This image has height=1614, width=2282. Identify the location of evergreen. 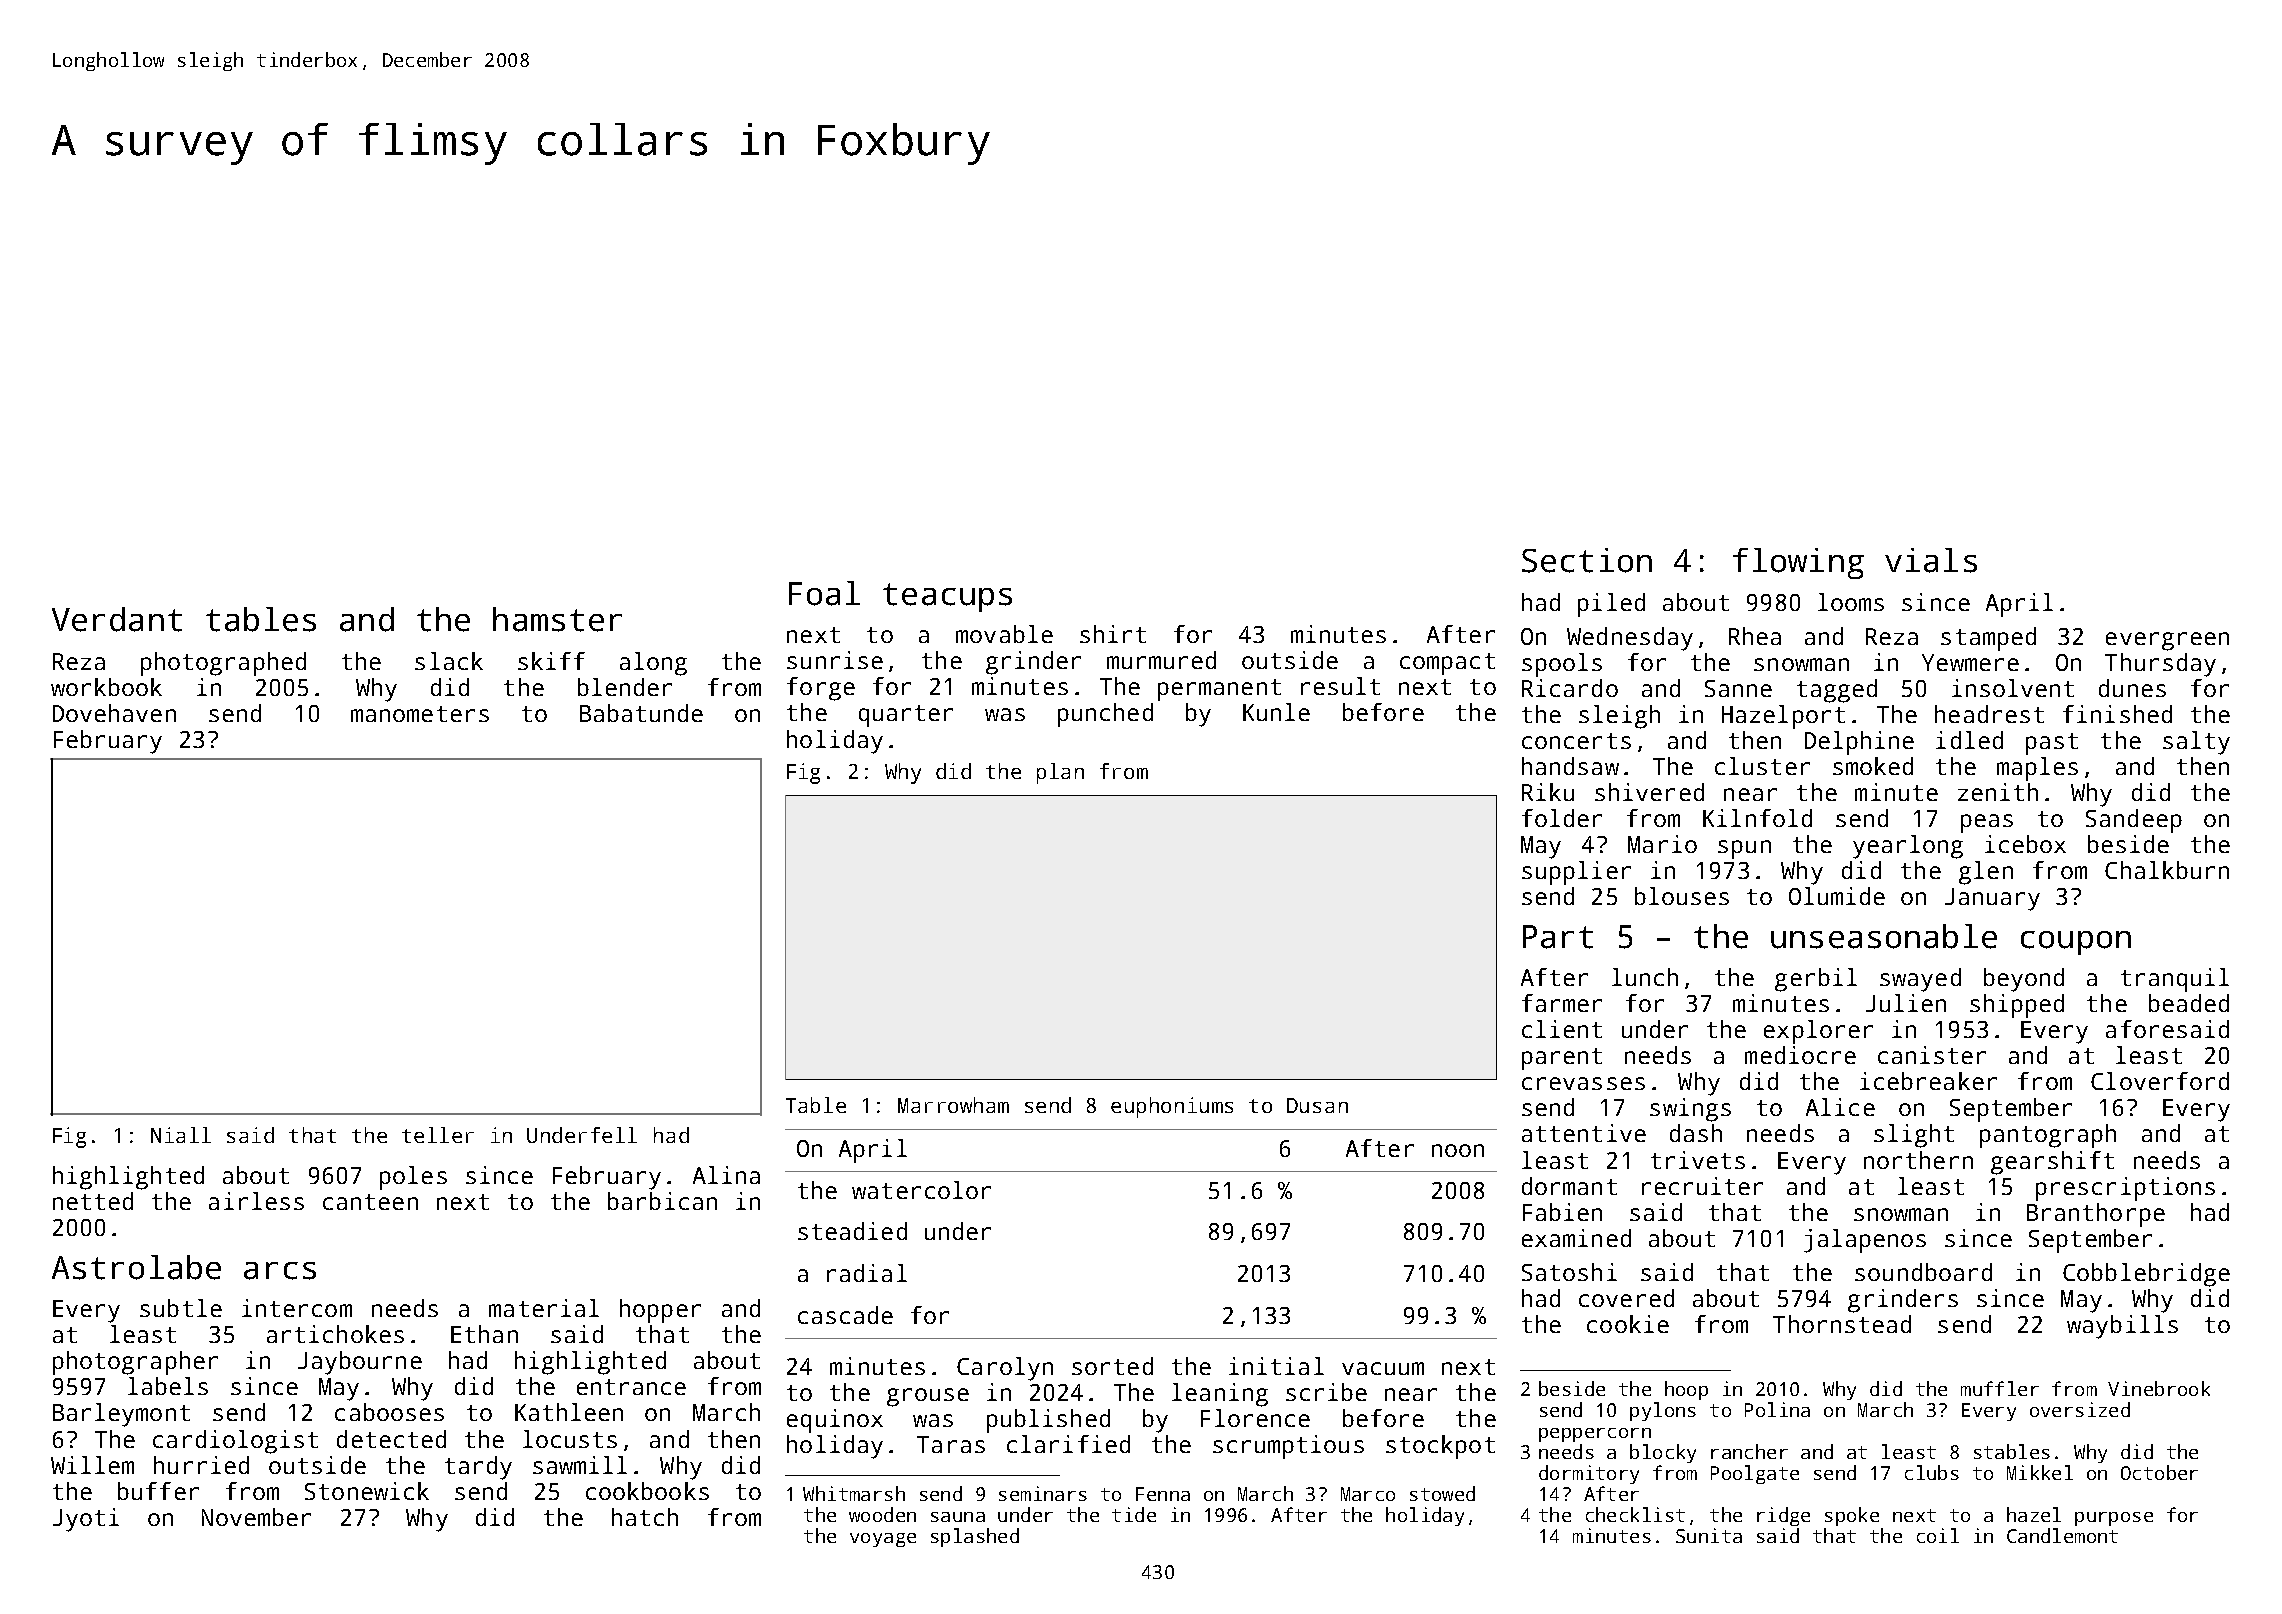
(2167, 641).
